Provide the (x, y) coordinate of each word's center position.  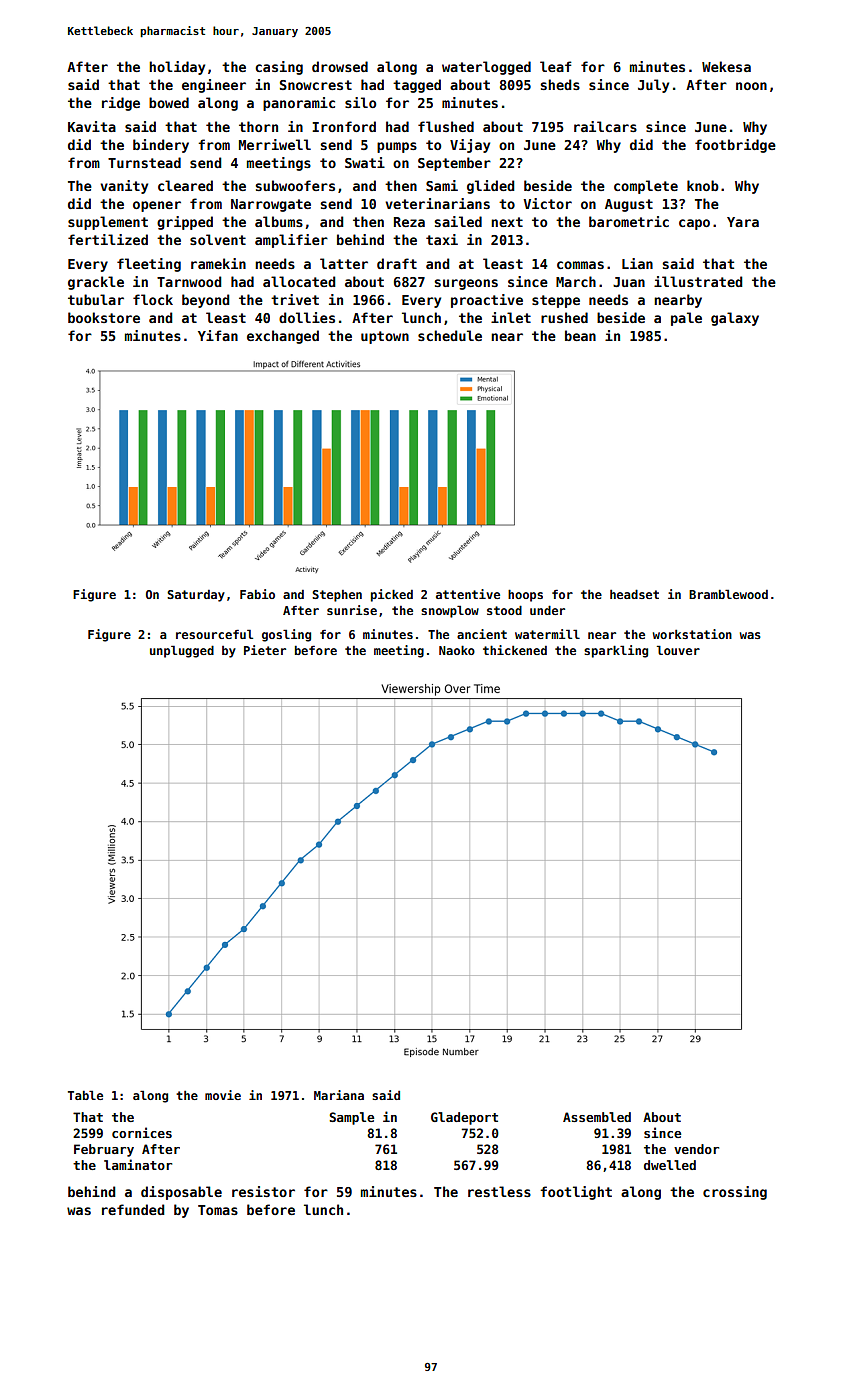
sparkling (616, 651)
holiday (177, 68)
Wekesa (726, 66)
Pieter (265, 650)
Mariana (339, 1095)
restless (499, 1191)
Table (85, 1095)
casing (279, 68)
